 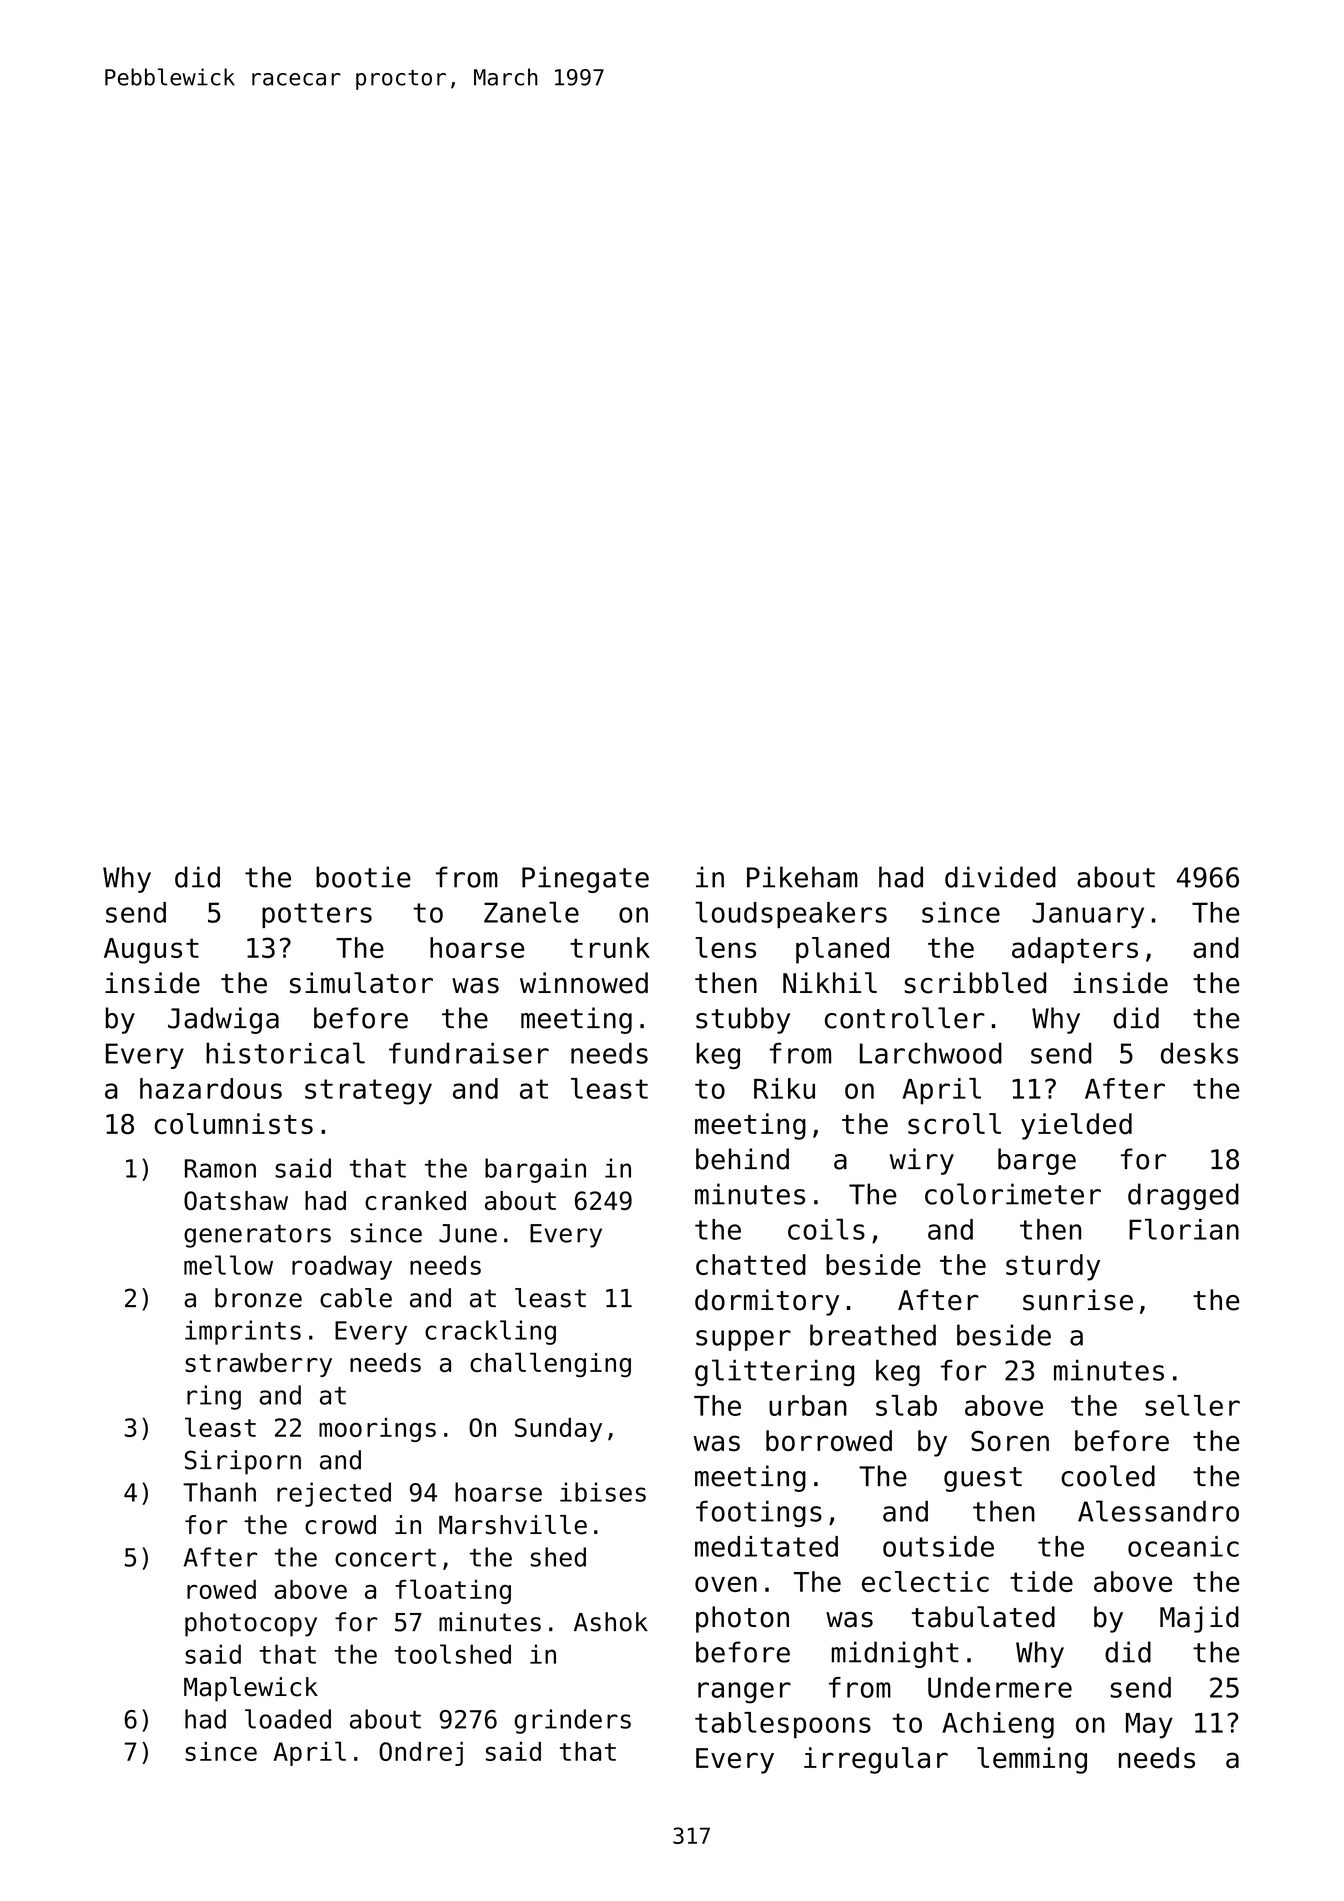 I want to click on simulator, so click(x=361, y=983).
